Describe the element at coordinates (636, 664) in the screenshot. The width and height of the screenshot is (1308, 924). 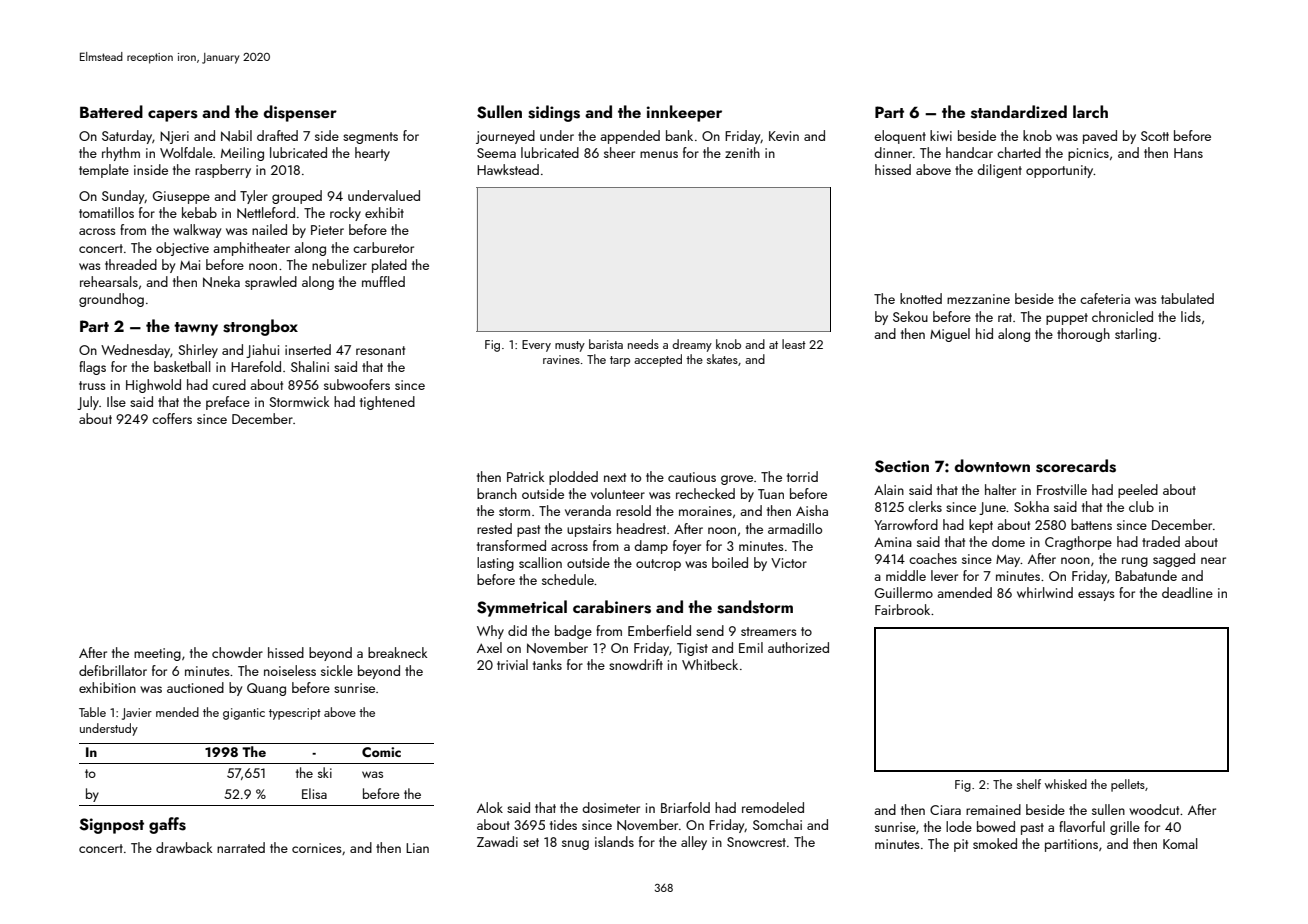
I see `snowdrift` at that location.
